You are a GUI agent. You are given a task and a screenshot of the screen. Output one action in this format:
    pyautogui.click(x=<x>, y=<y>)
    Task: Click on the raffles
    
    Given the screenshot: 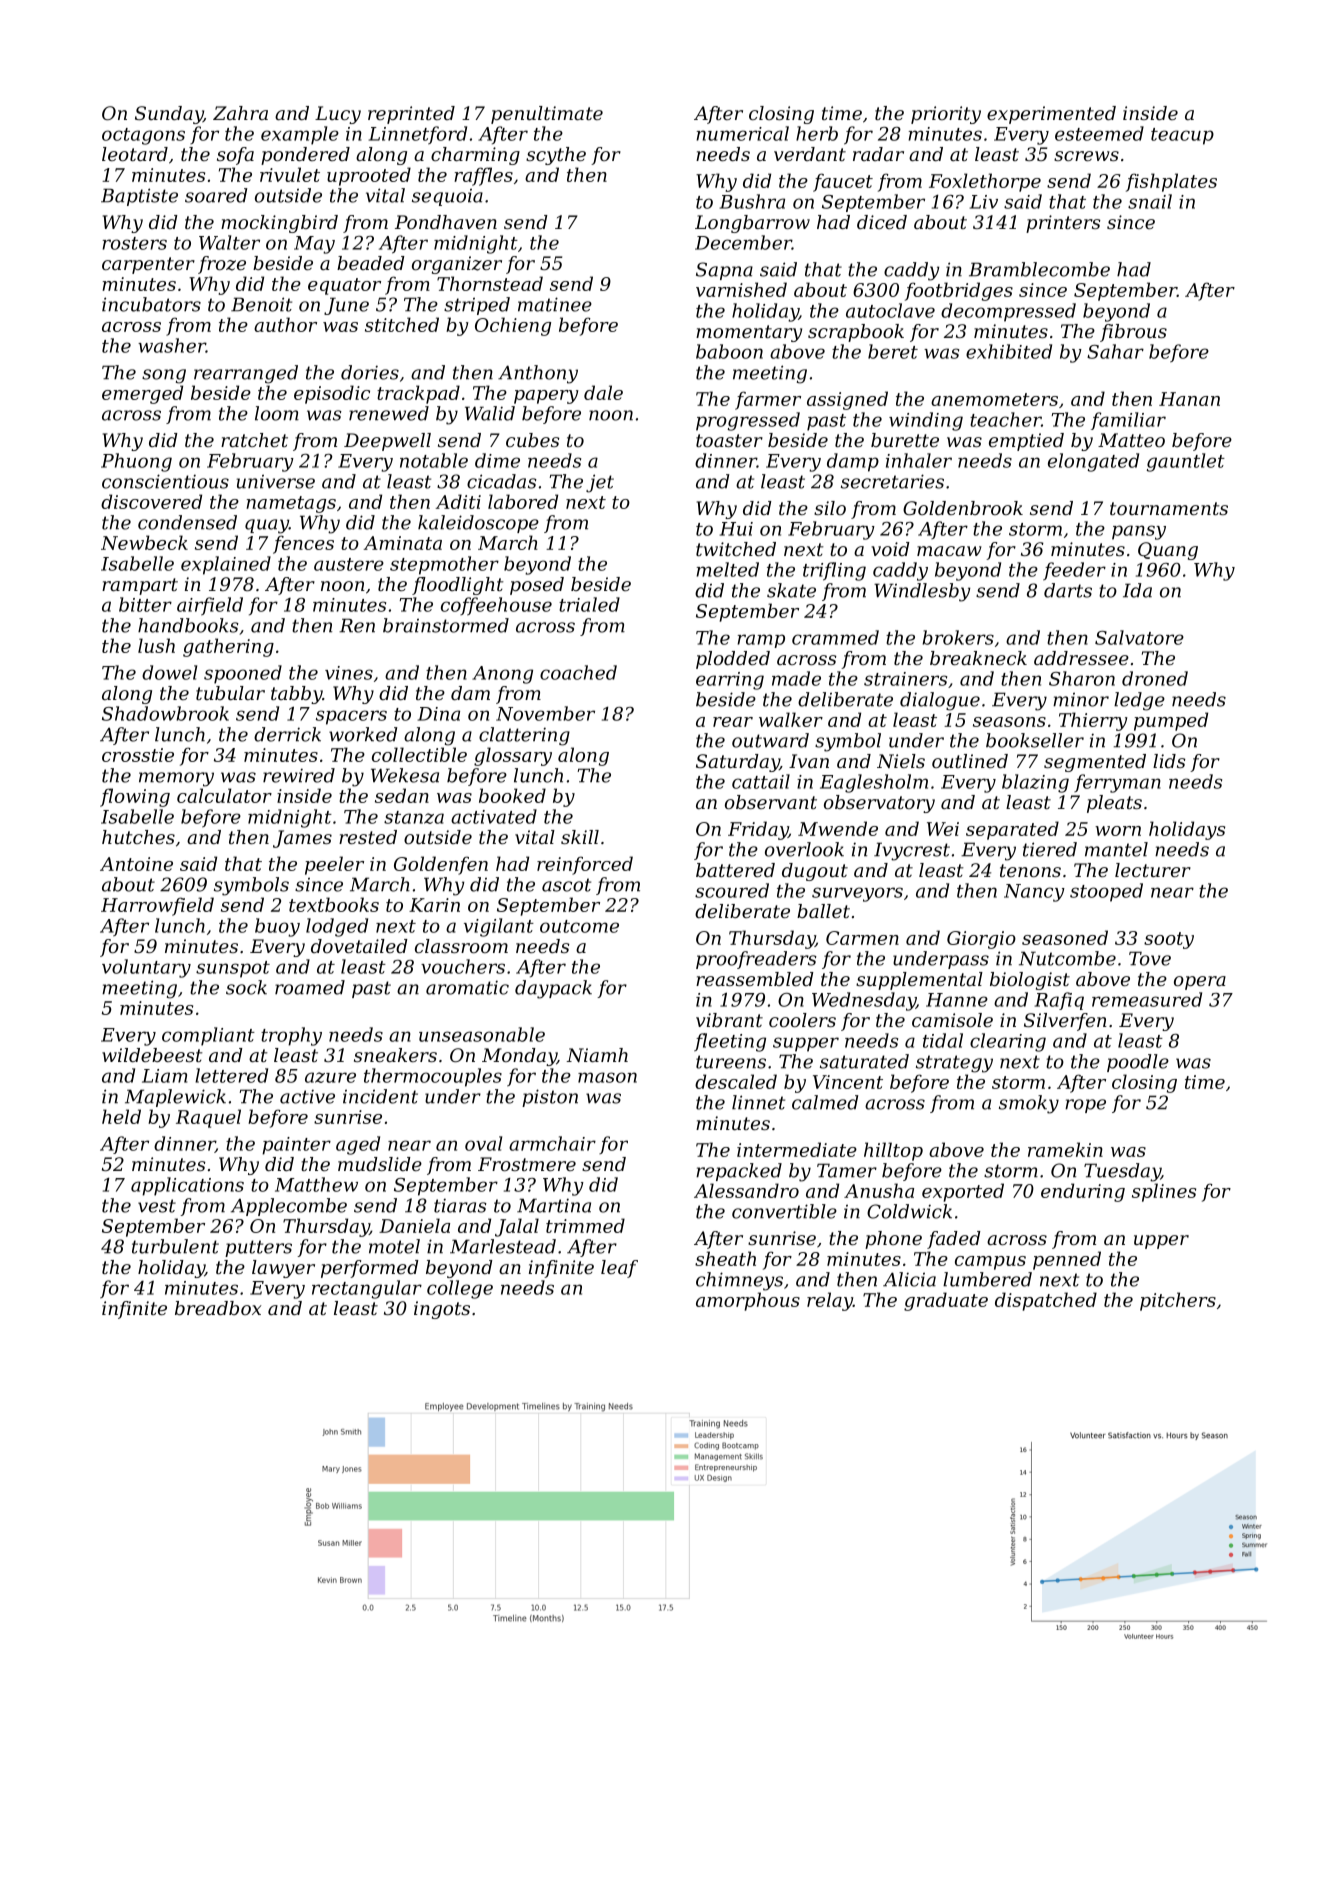 What is the action you would take?
    pyautogui.click(x=483, y=176)
